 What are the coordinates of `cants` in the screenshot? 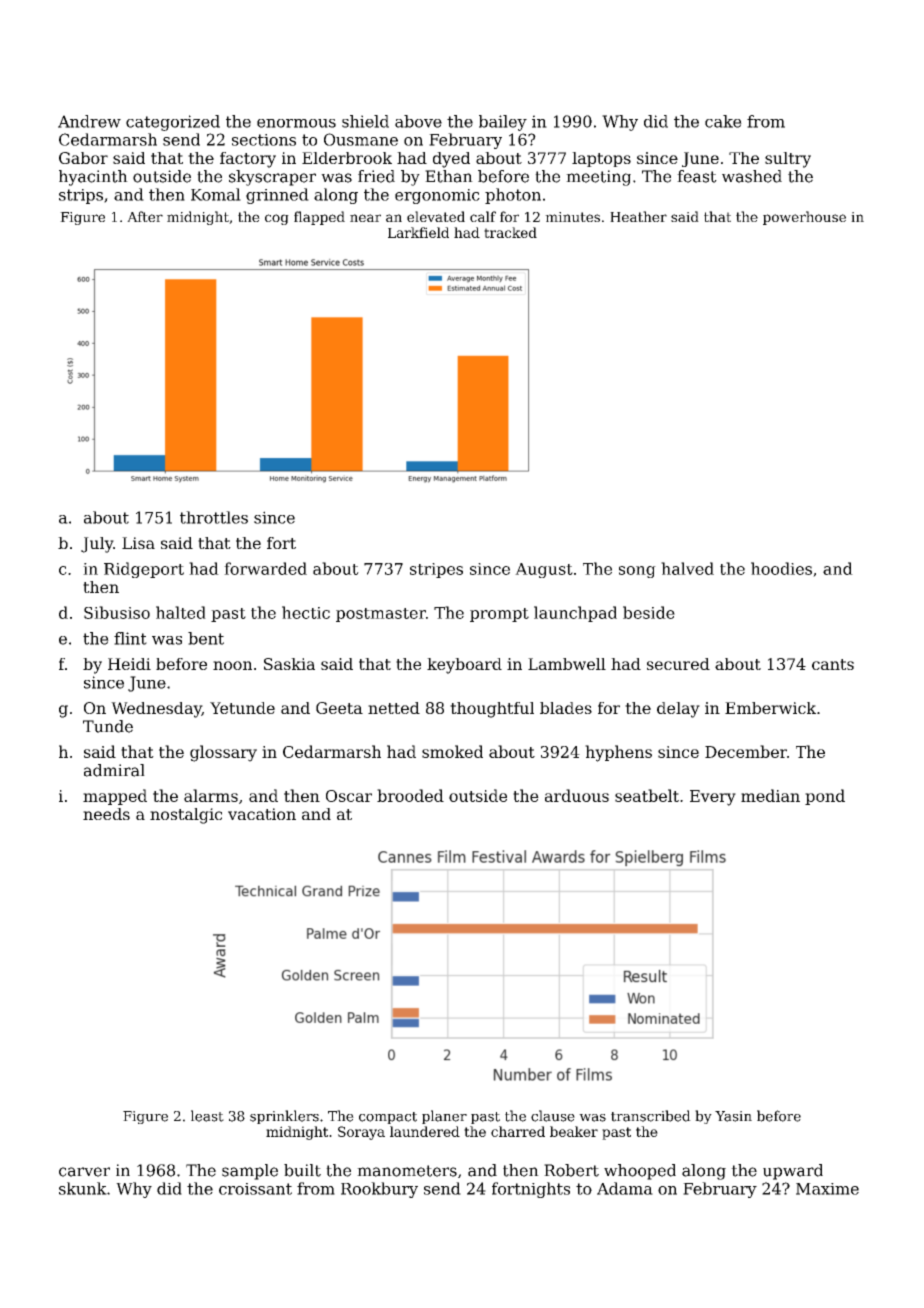 It's located at (833, 664).
